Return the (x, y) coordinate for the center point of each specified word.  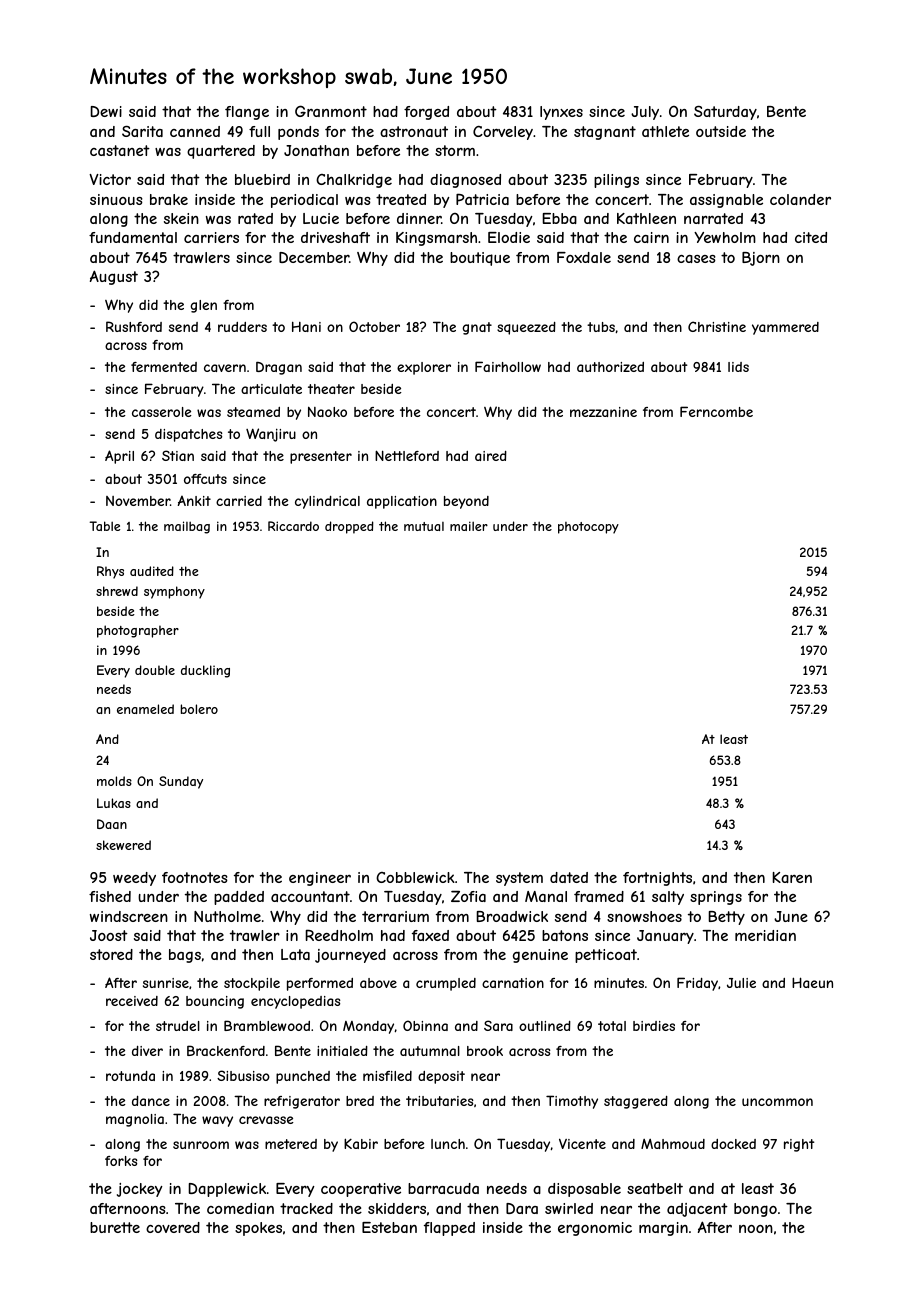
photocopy (588, 528)
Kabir (361, 1143)
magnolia (135, 1120)
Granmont (331, 111)
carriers (211, 237)
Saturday (725, 113)
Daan (112, 824)
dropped (349, 527)
